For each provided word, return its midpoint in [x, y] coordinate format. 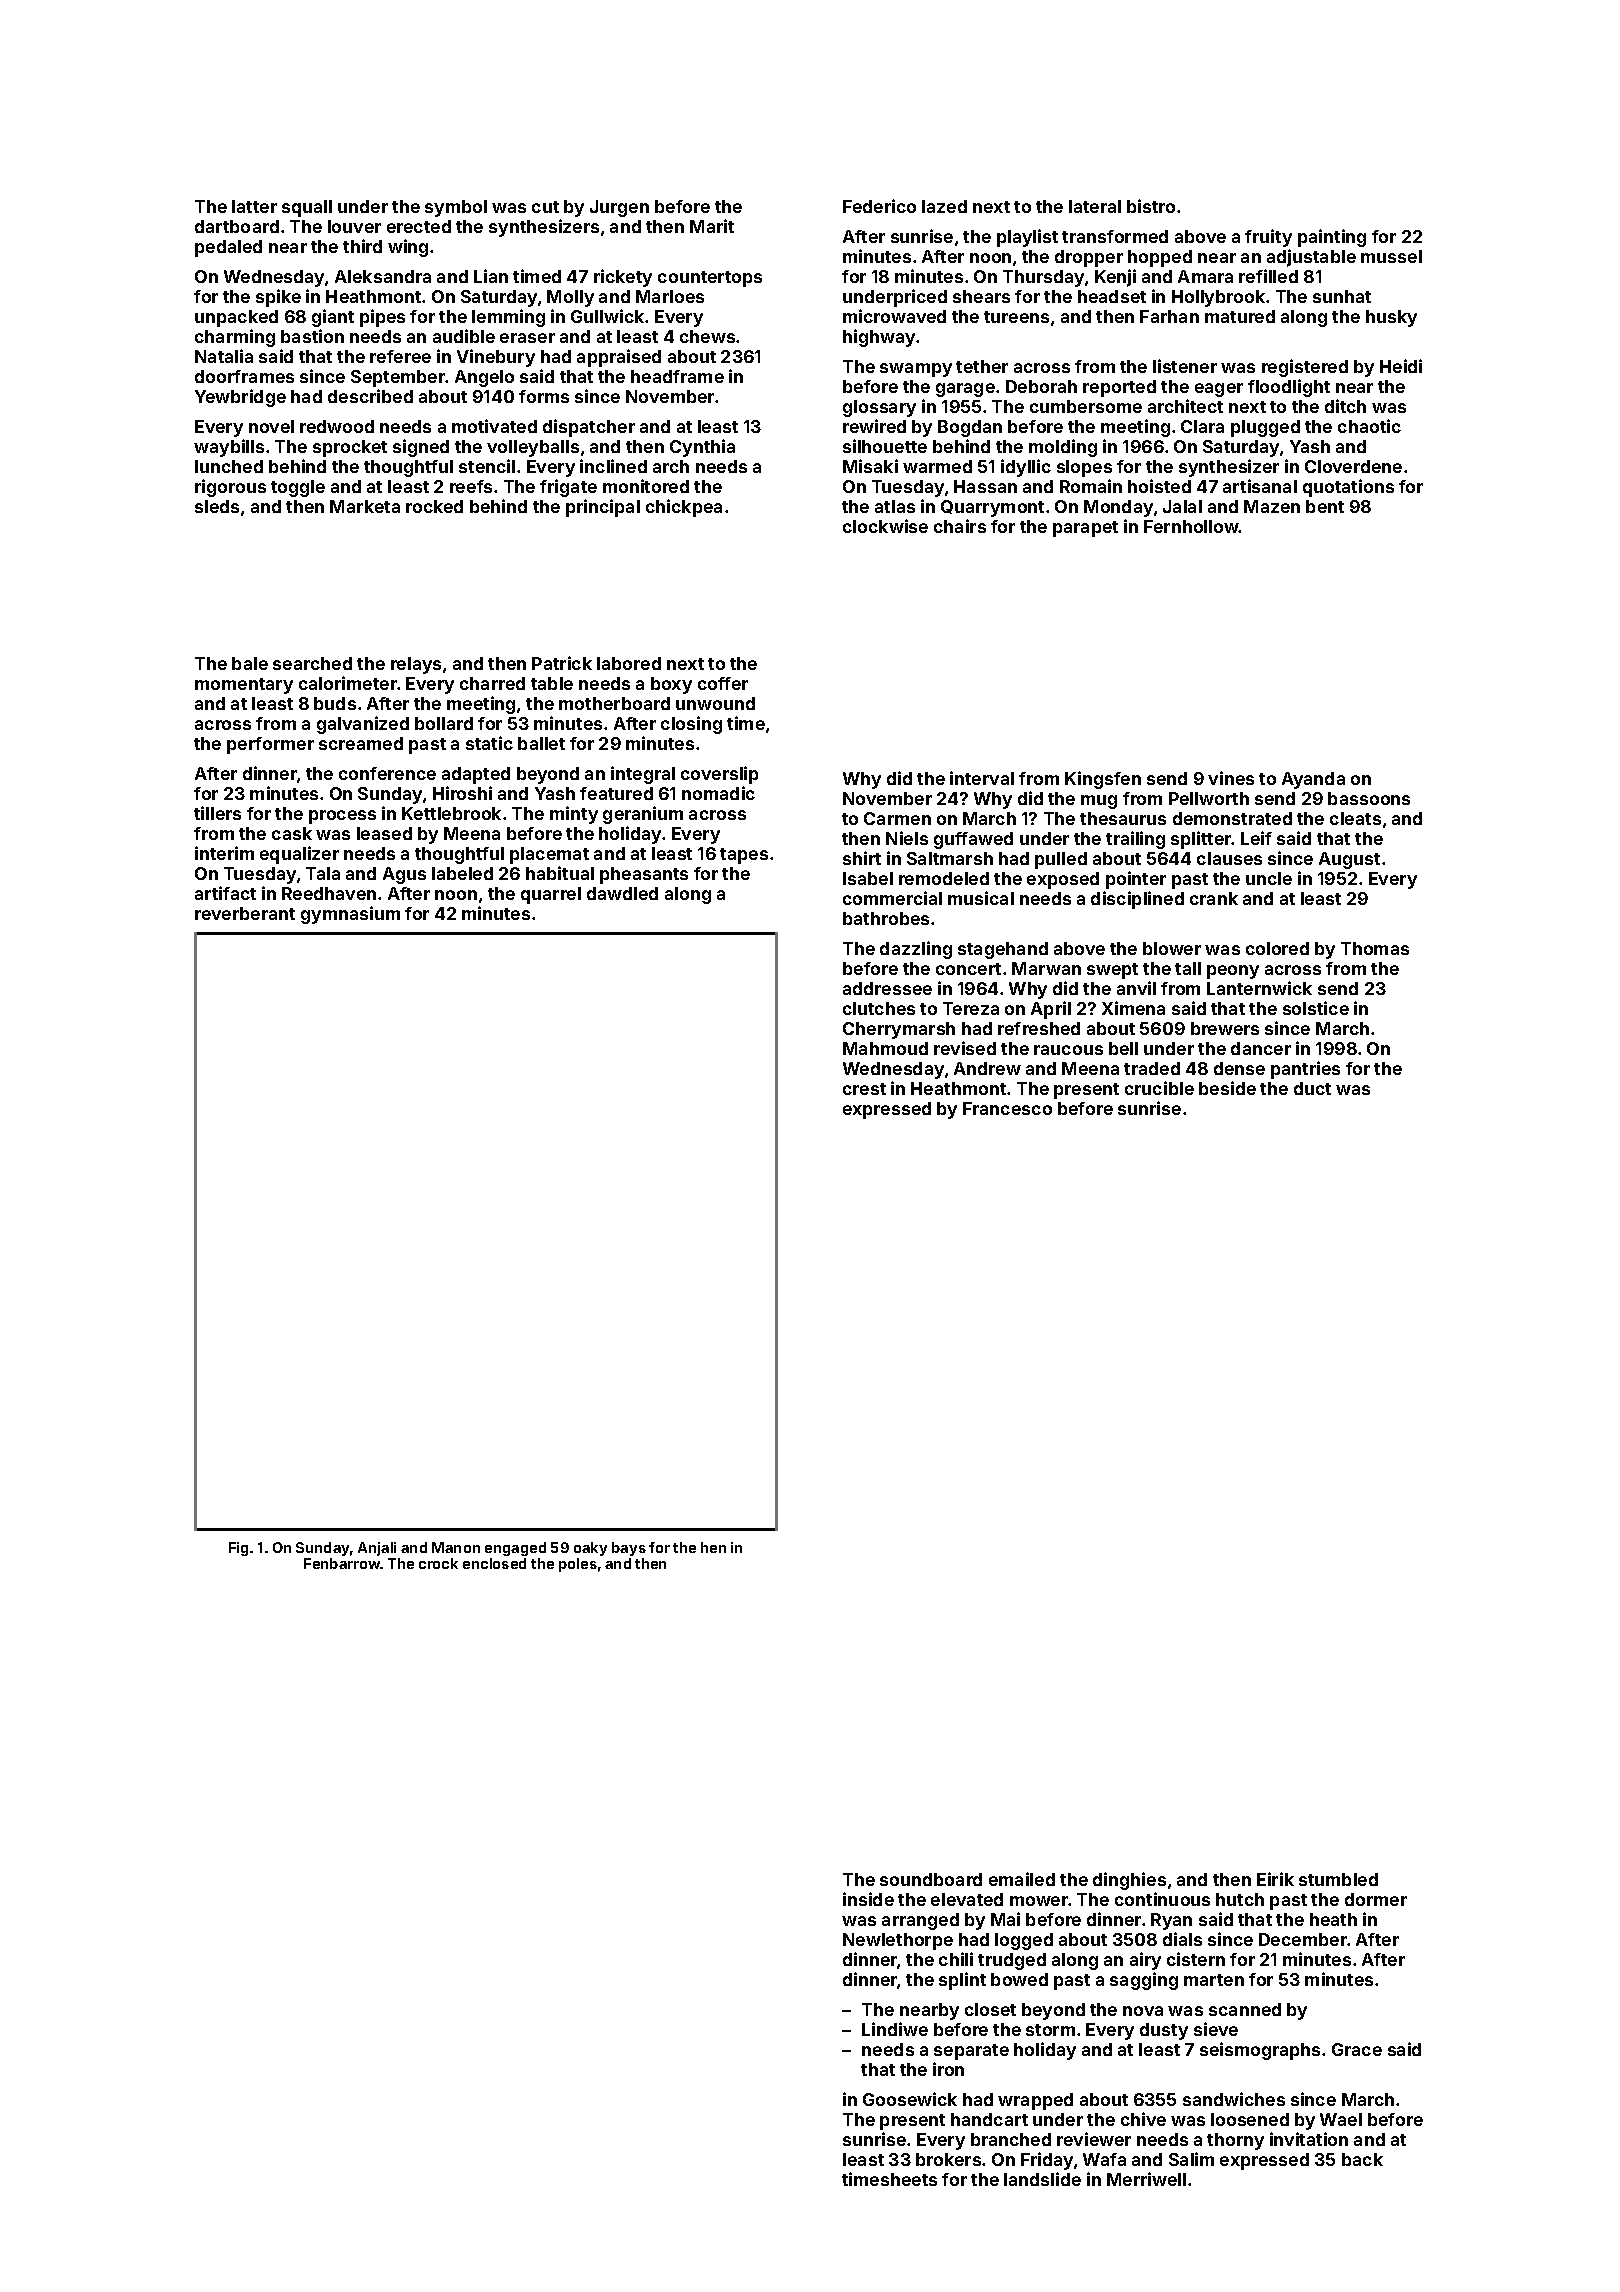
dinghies [1129, 1881]
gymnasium [350, 915]
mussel [1391, 256]
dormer [1376, 1899]
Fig [238, 1549]
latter [254, 206]
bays [629, 1549]
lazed [944, 206]
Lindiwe [895, 2029]
